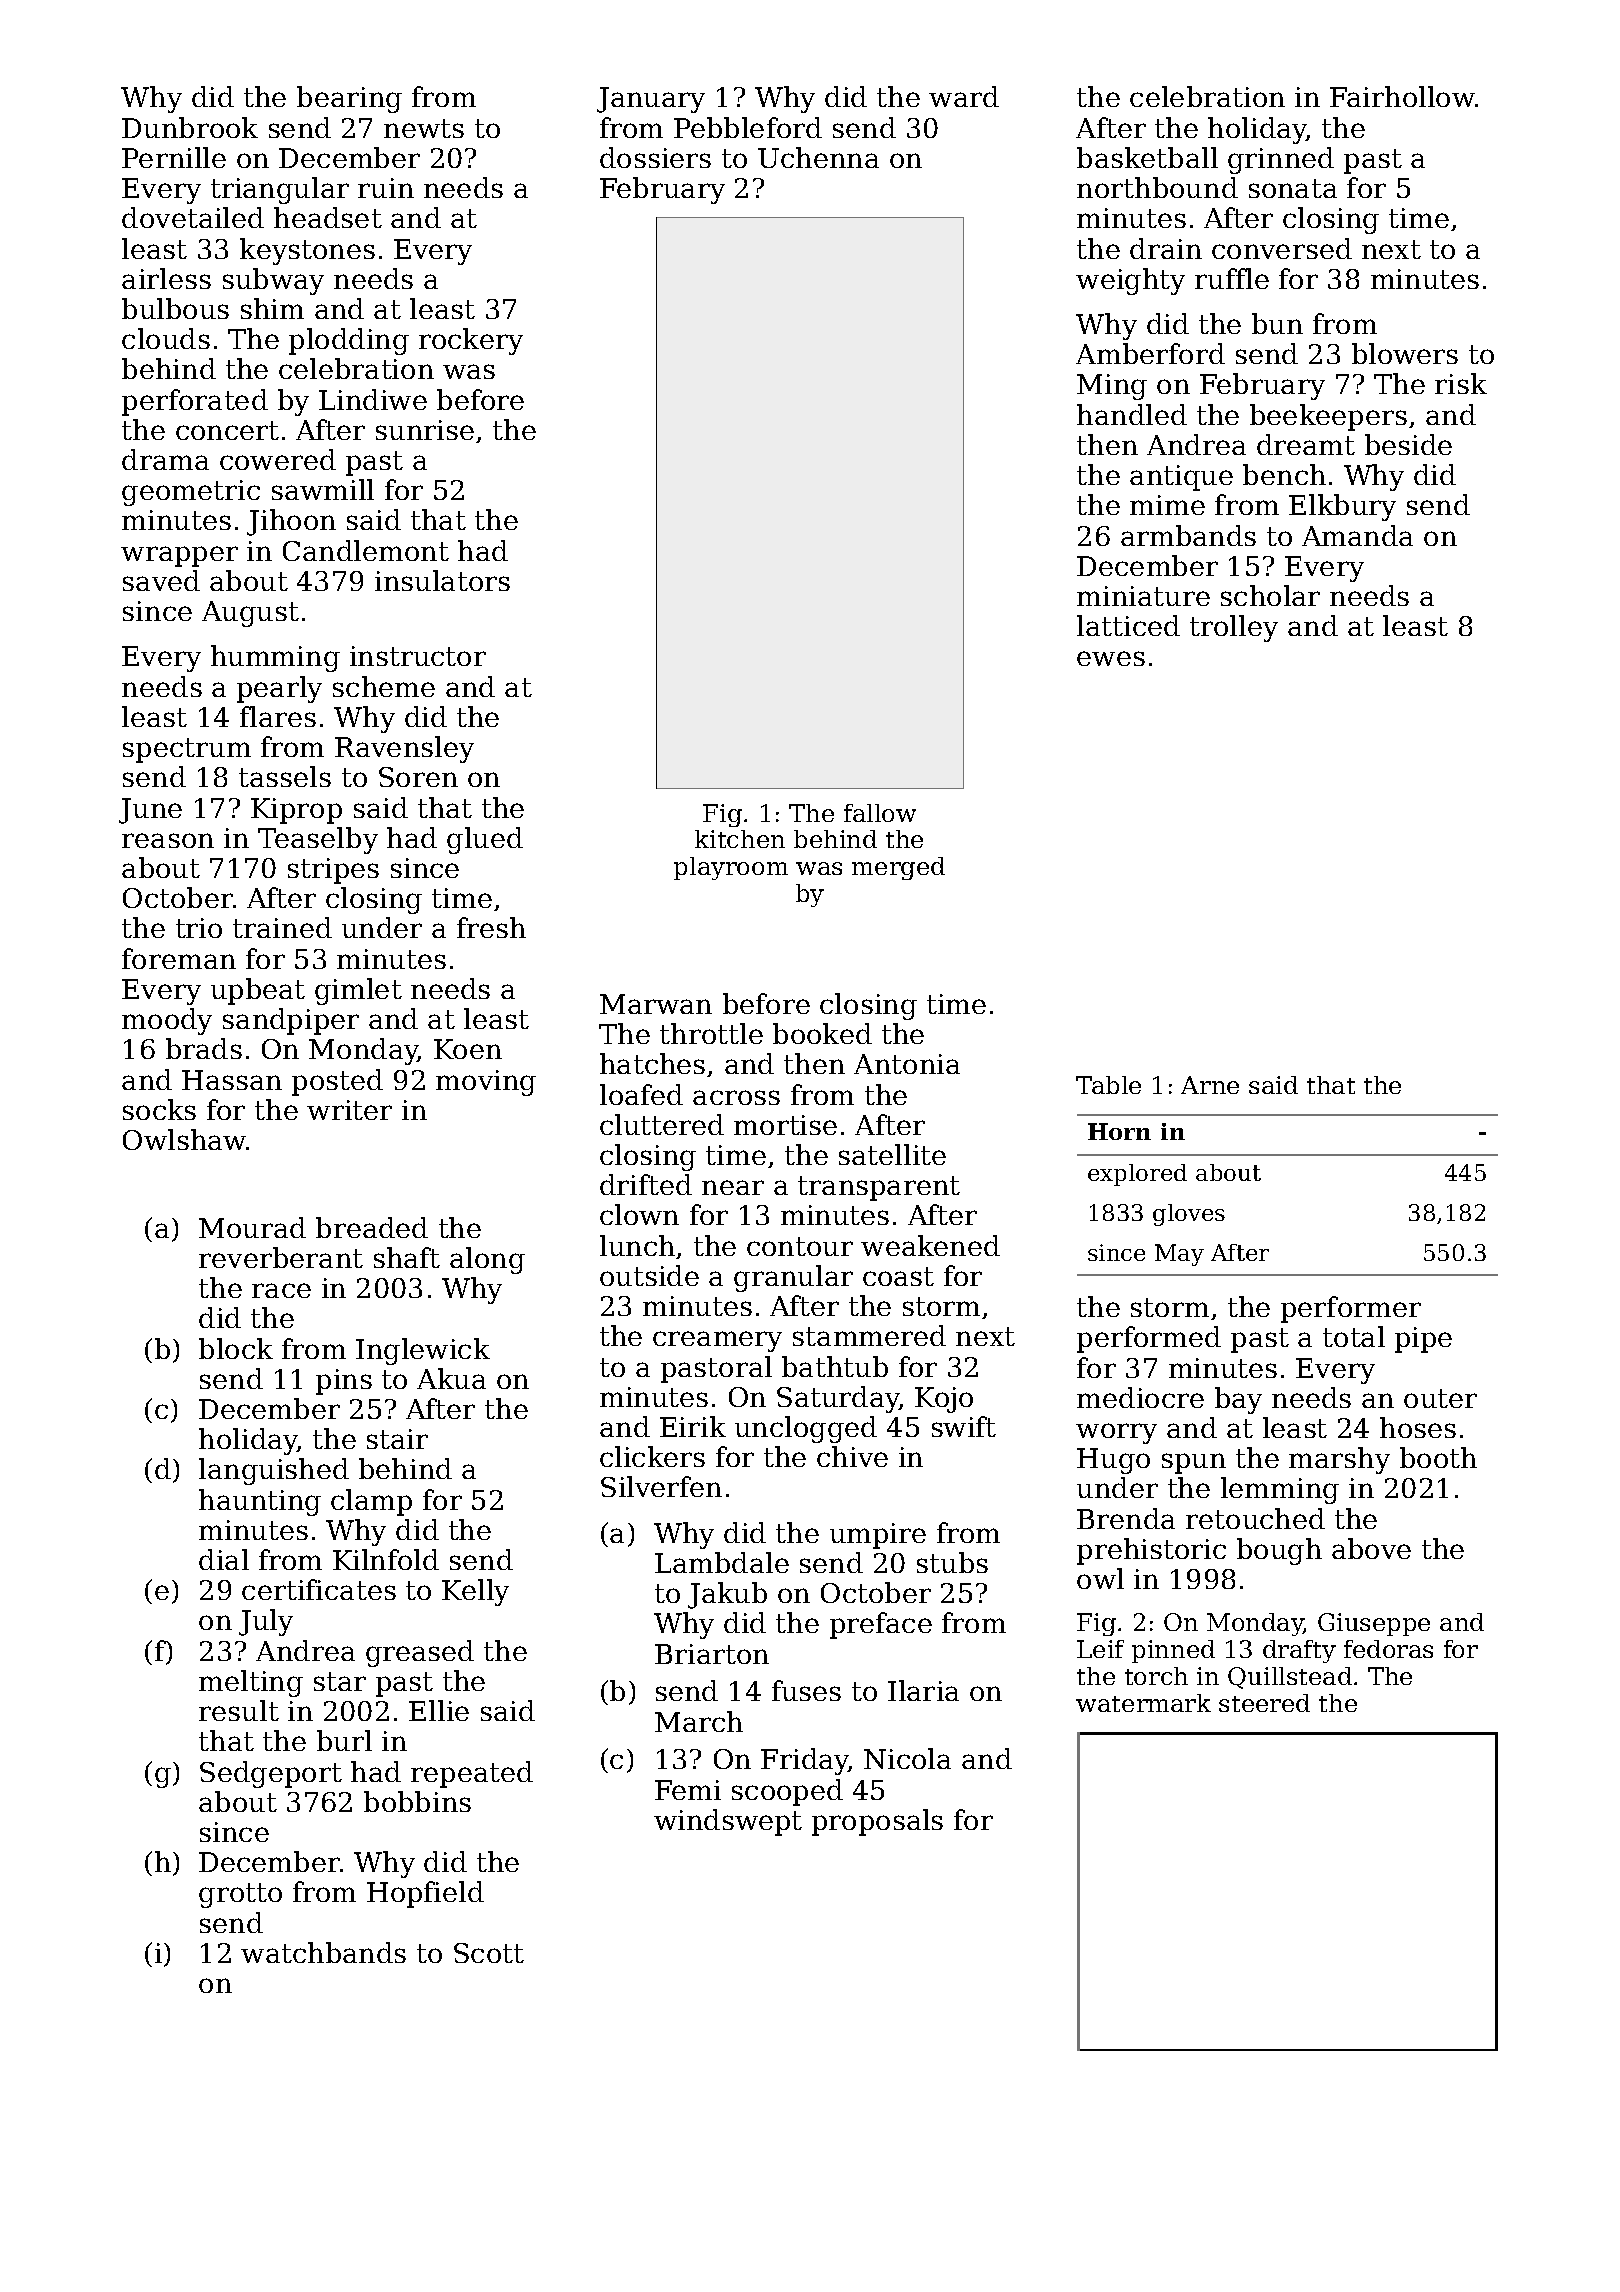 The width and height of the screenshot is (1620, 2292). I want to click on beside, so click(1408, 444).
